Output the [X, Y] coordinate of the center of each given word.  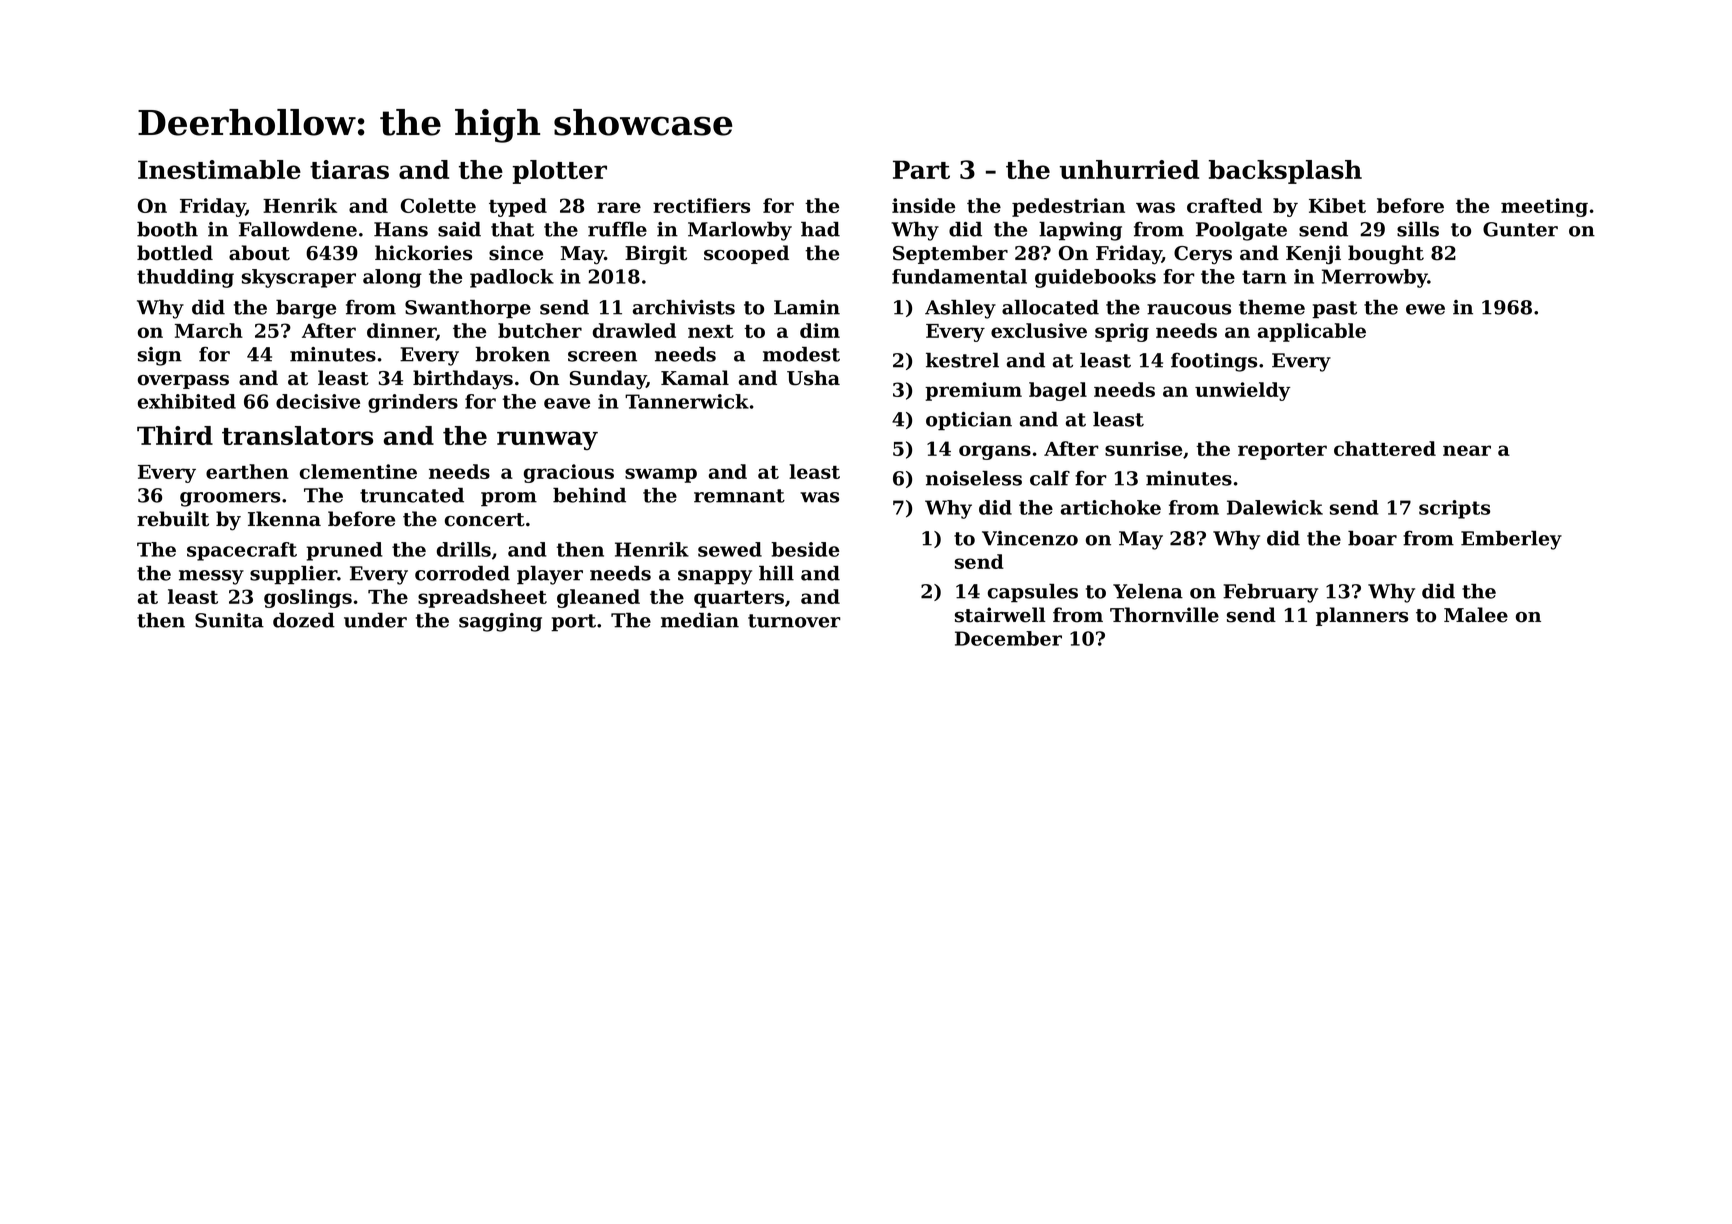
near [1467, 450]
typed [518, 207]
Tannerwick [687, 401]
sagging [500, 622]
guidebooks [1095, 278]
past [1334, 310]
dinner [401, 331]
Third [175, 435]
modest [801, 354]
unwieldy [1243, 391]
